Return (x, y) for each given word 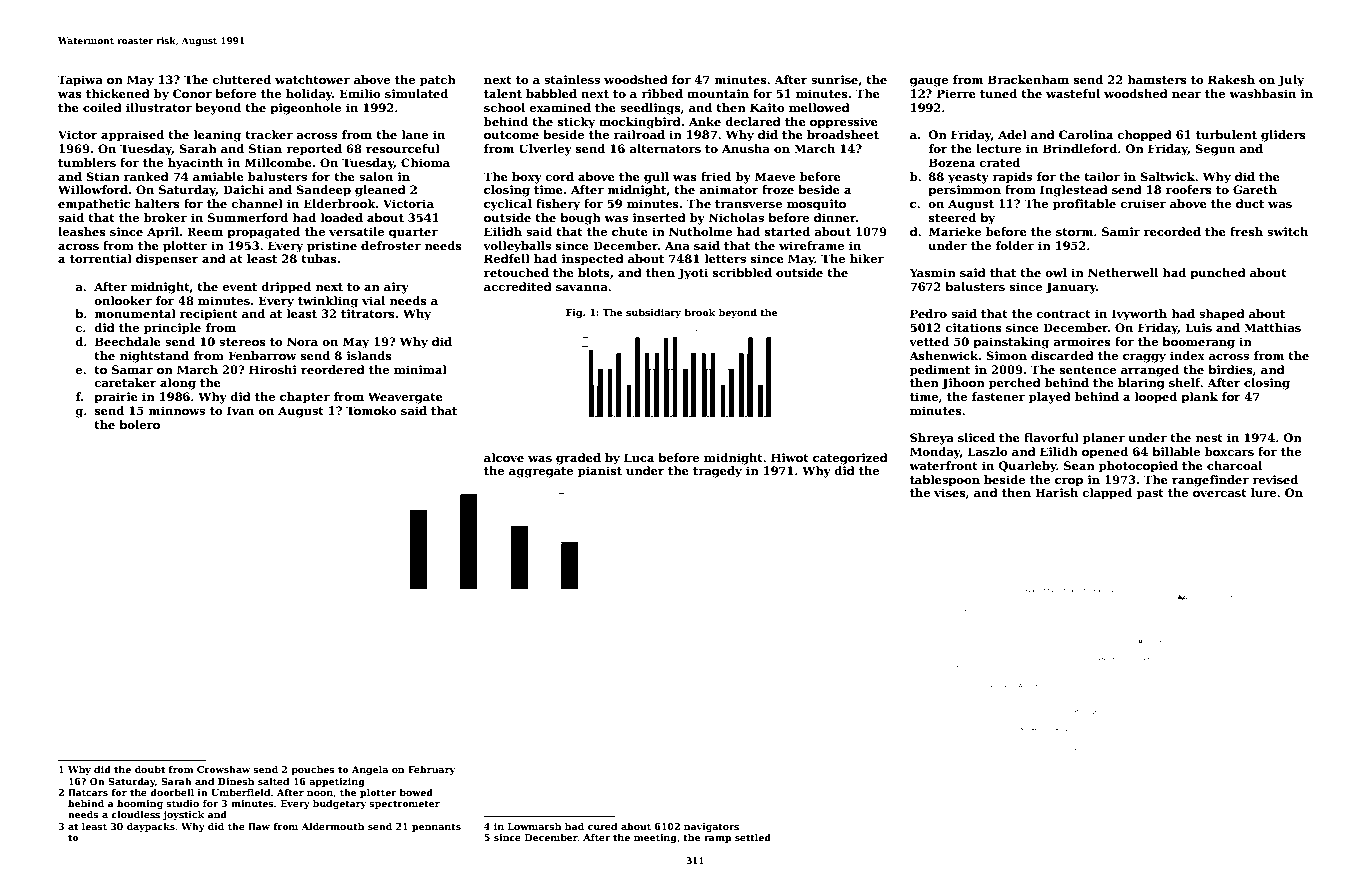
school (504, 107)
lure (1263, 492)
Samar (132, 369)
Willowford (93, 189)
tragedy (717, 472)
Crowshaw (223, 769)
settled (753, 837)
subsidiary (653, 313)
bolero (139, 424)
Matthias (1272, 327)
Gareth (1255, 189)
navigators (711, 827)
